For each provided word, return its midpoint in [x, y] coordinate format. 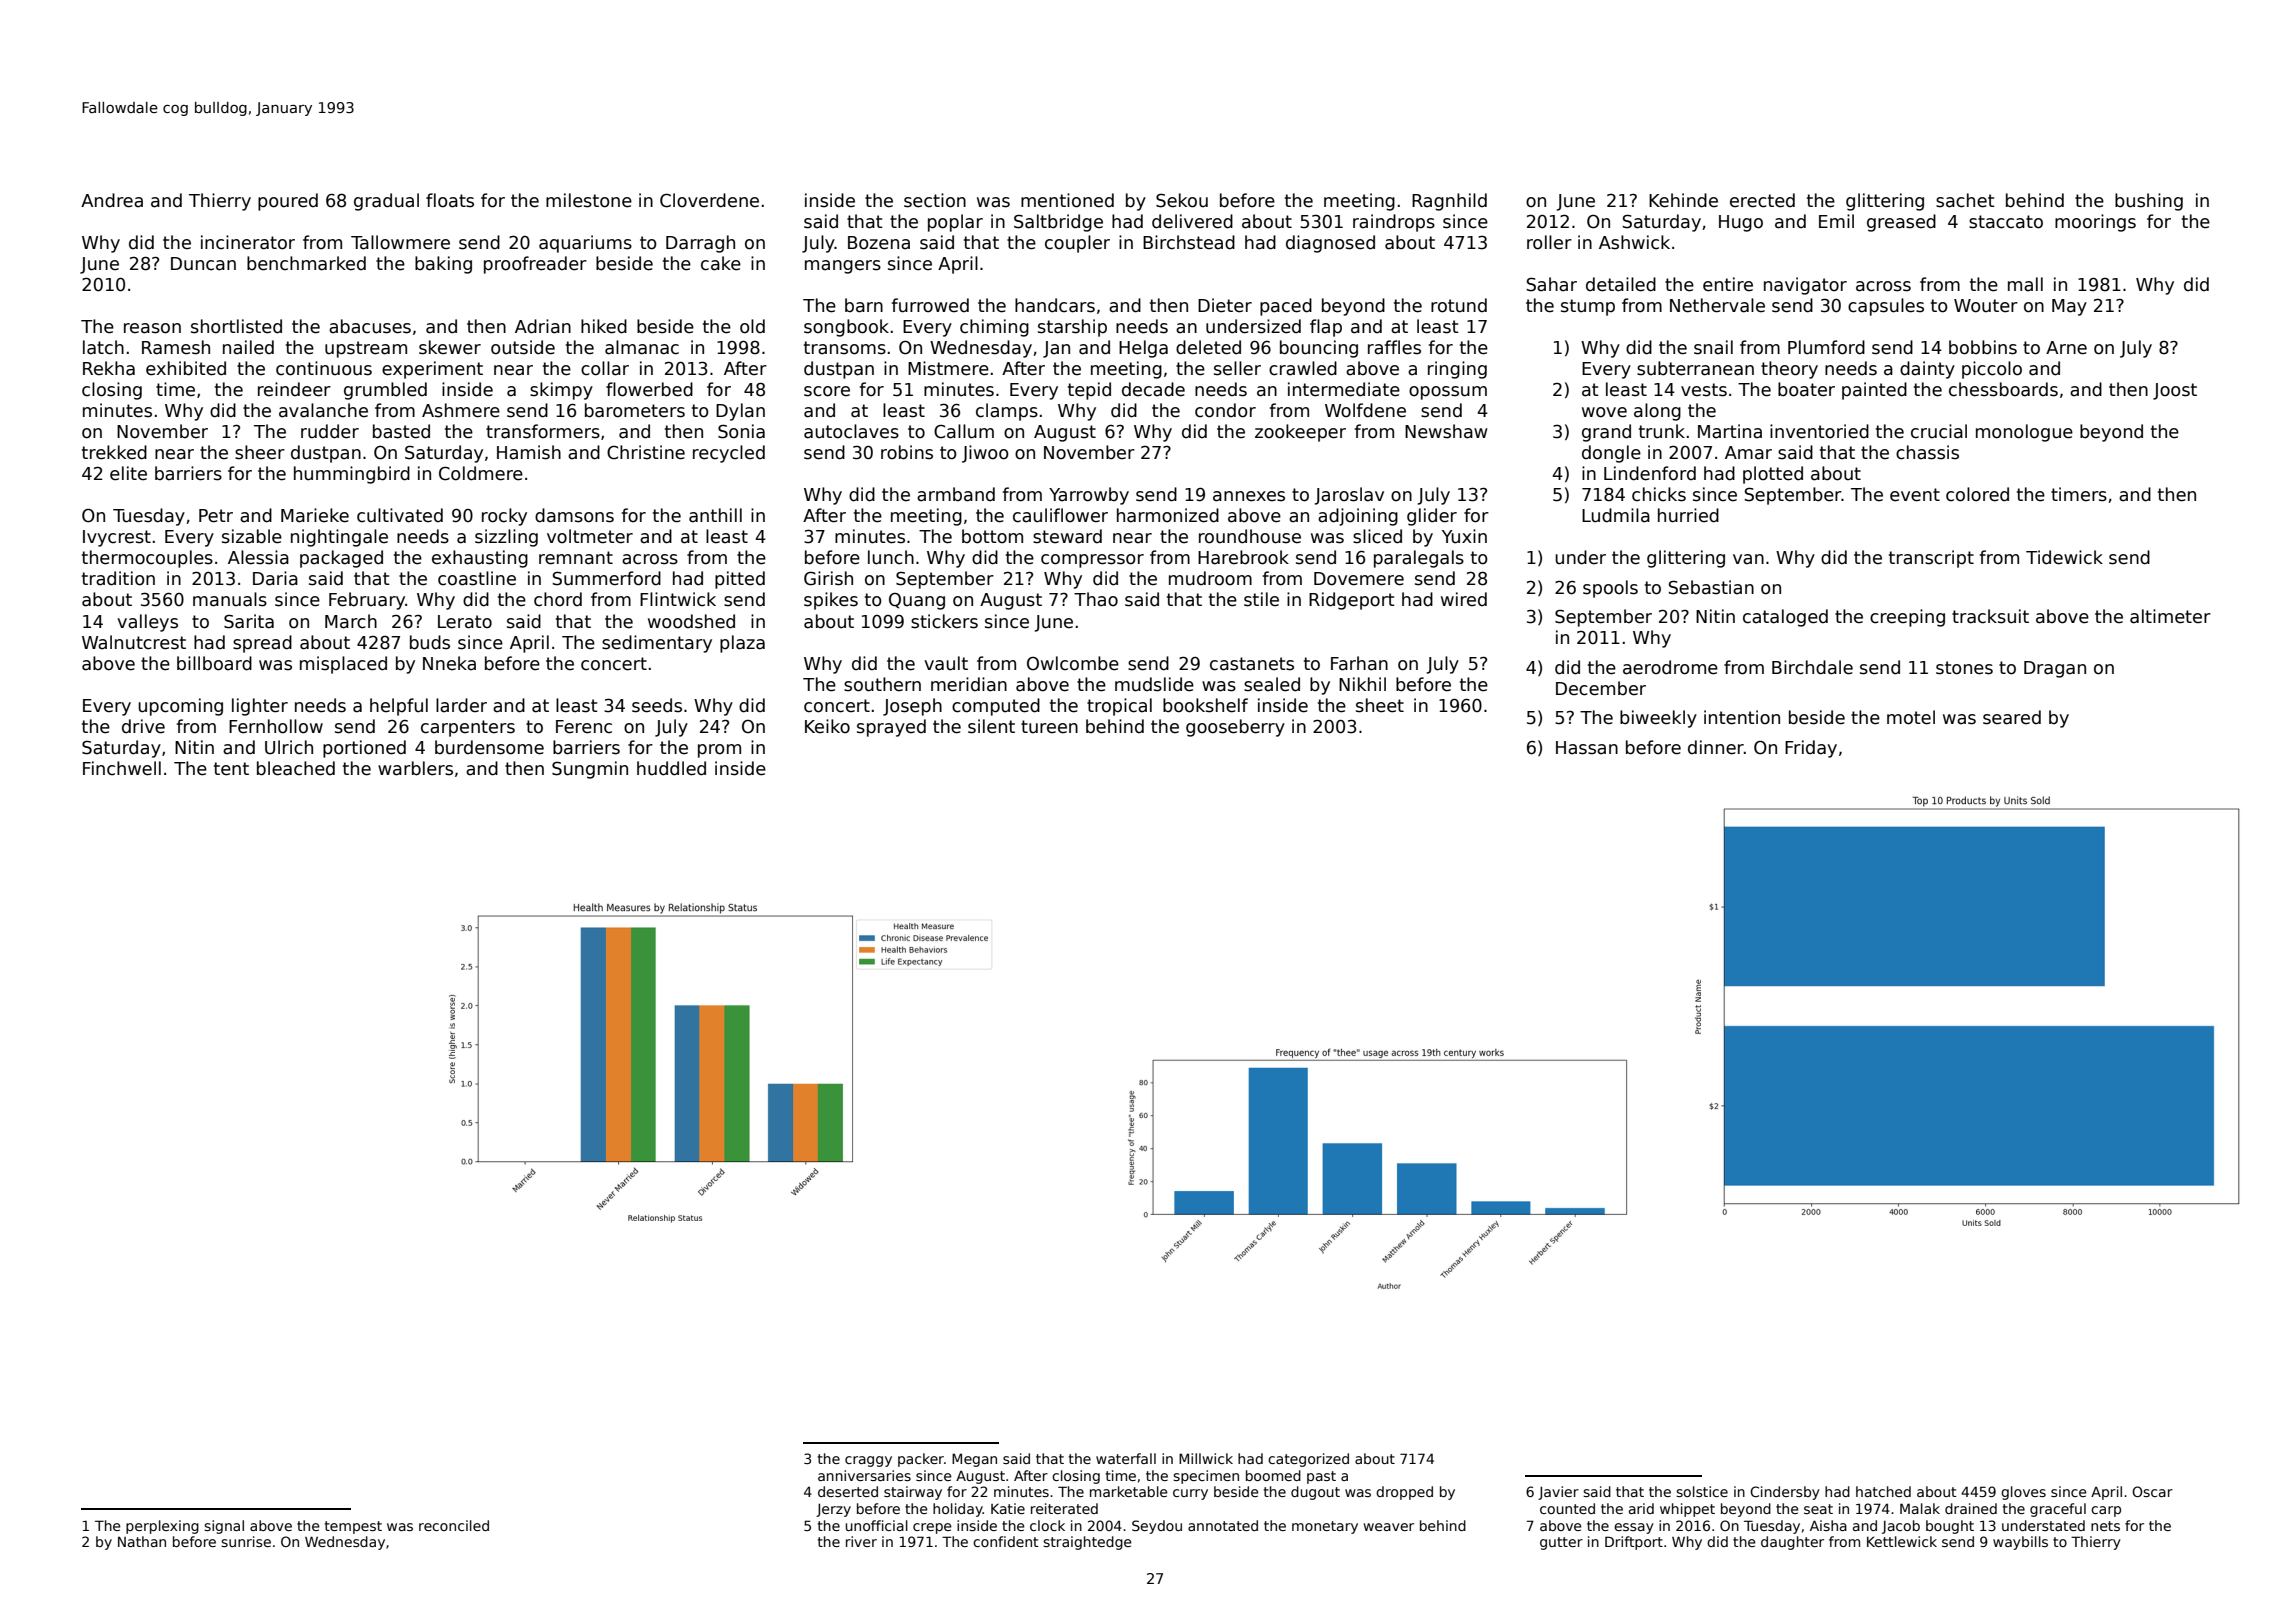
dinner [1716, 747]
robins [907, 452]
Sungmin [590, 770]
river [861, 1541]
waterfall [1126, 1458]
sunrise [246, 1541]
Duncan [203, 264]
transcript [1931, 559]
